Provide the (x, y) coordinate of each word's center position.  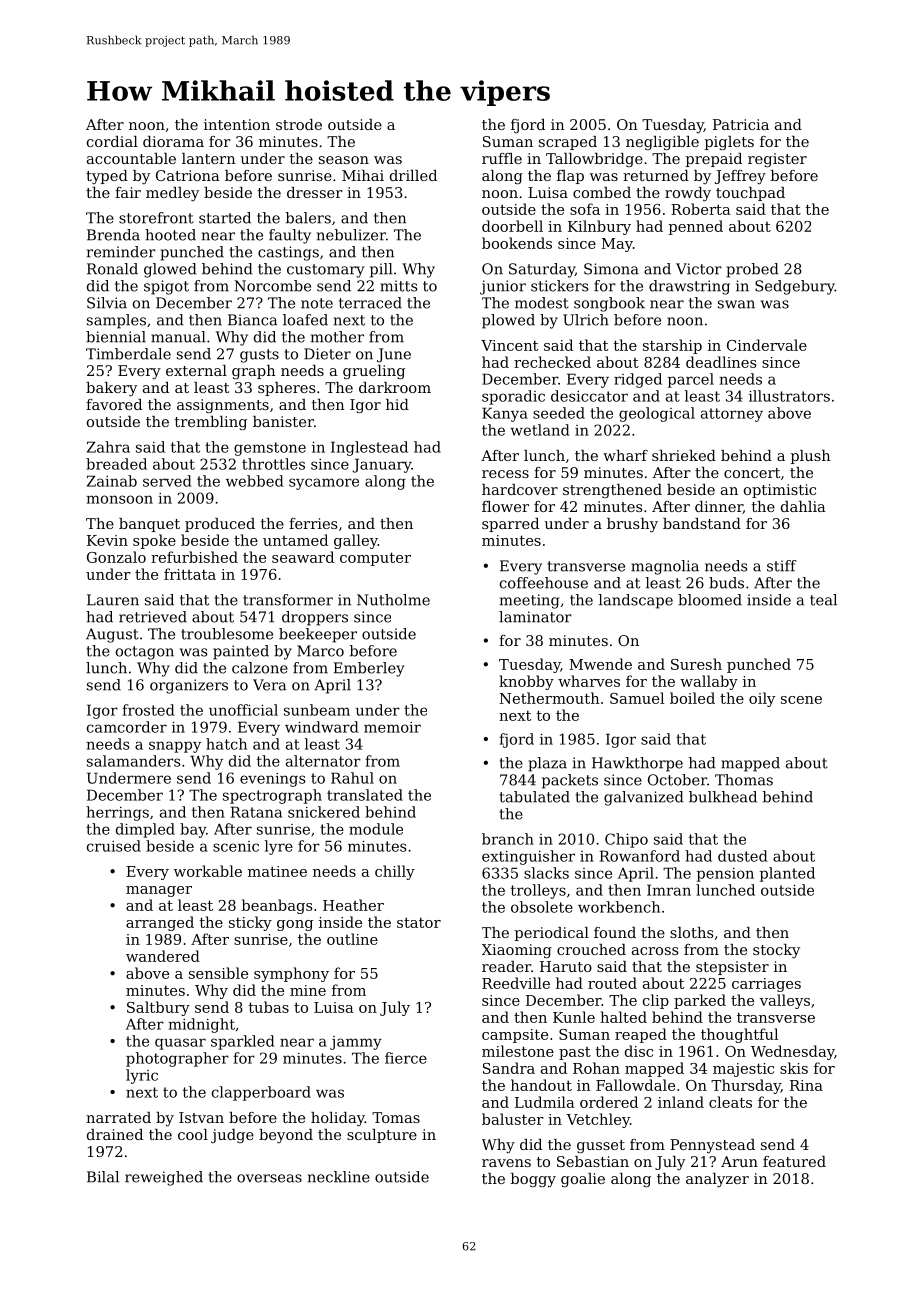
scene (801, 700)
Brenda (113, 235)
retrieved (153, 617)
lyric (142, 1076)
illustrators (789, 396)
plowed (508, 321)
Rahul (352, 778)
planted (787, 874)
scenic (236, 846)
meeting (529, 601)
